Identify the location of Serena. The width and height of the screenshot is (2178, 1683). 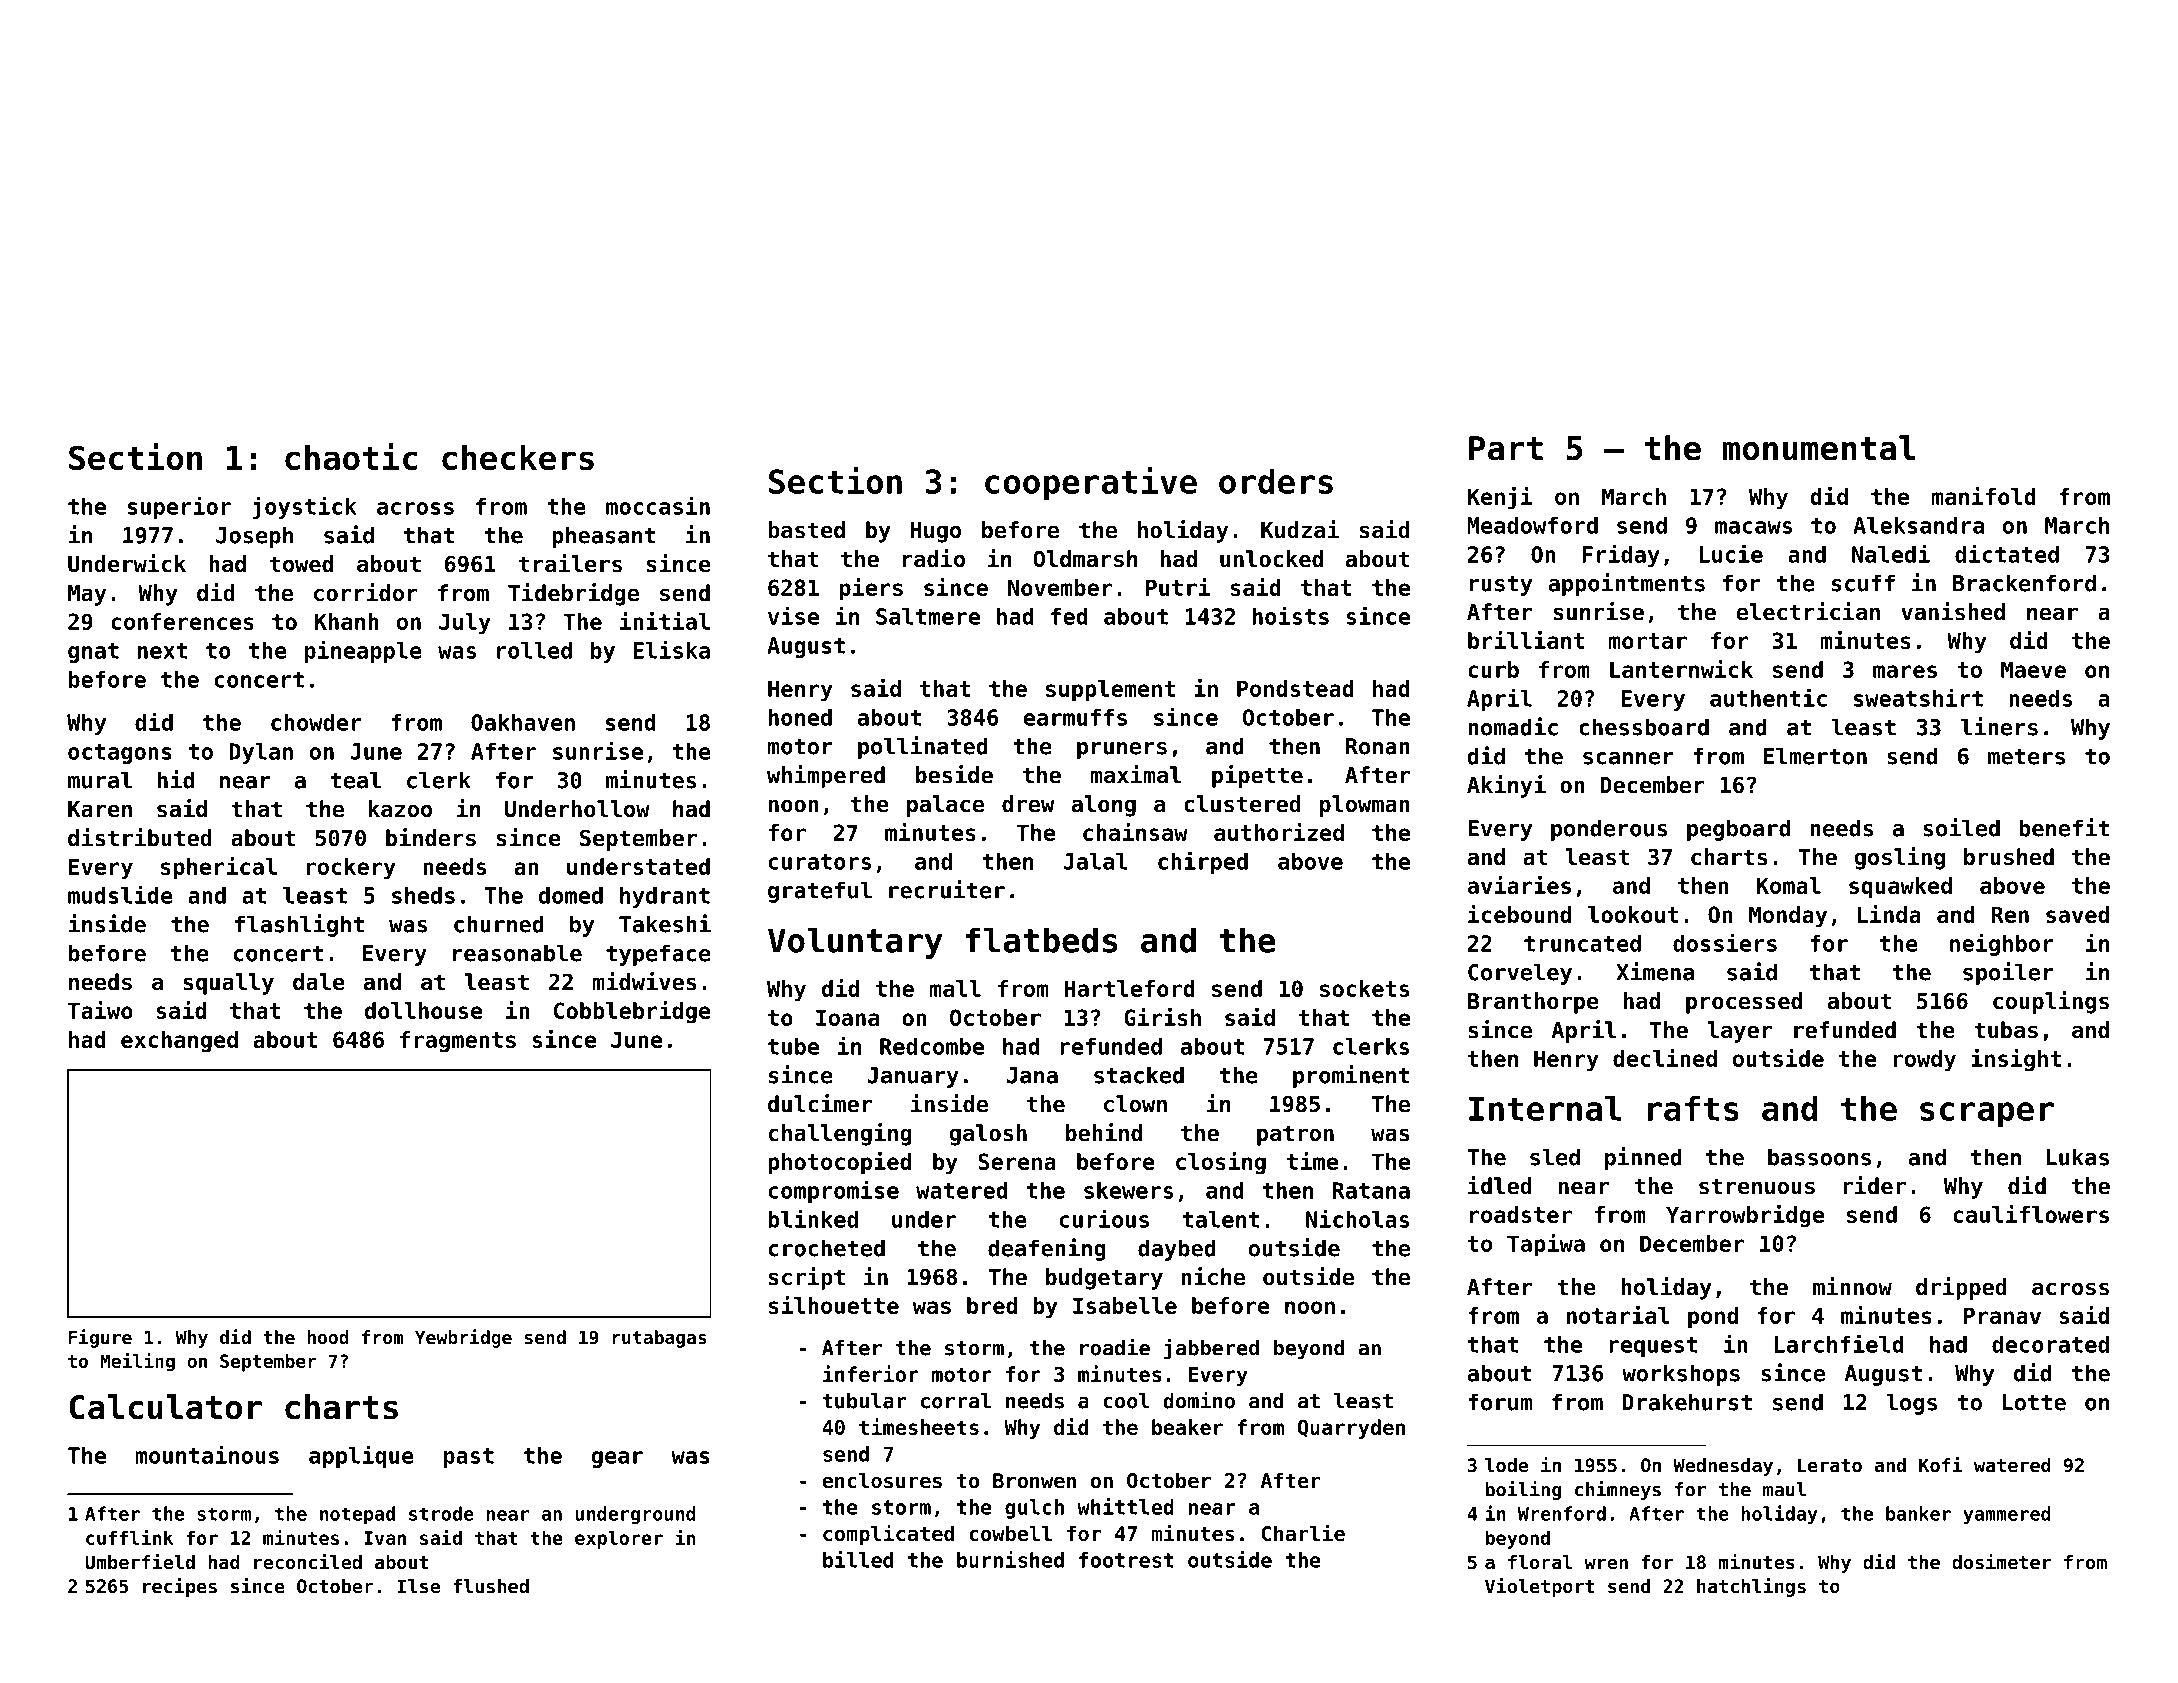
(1017, 1161).
